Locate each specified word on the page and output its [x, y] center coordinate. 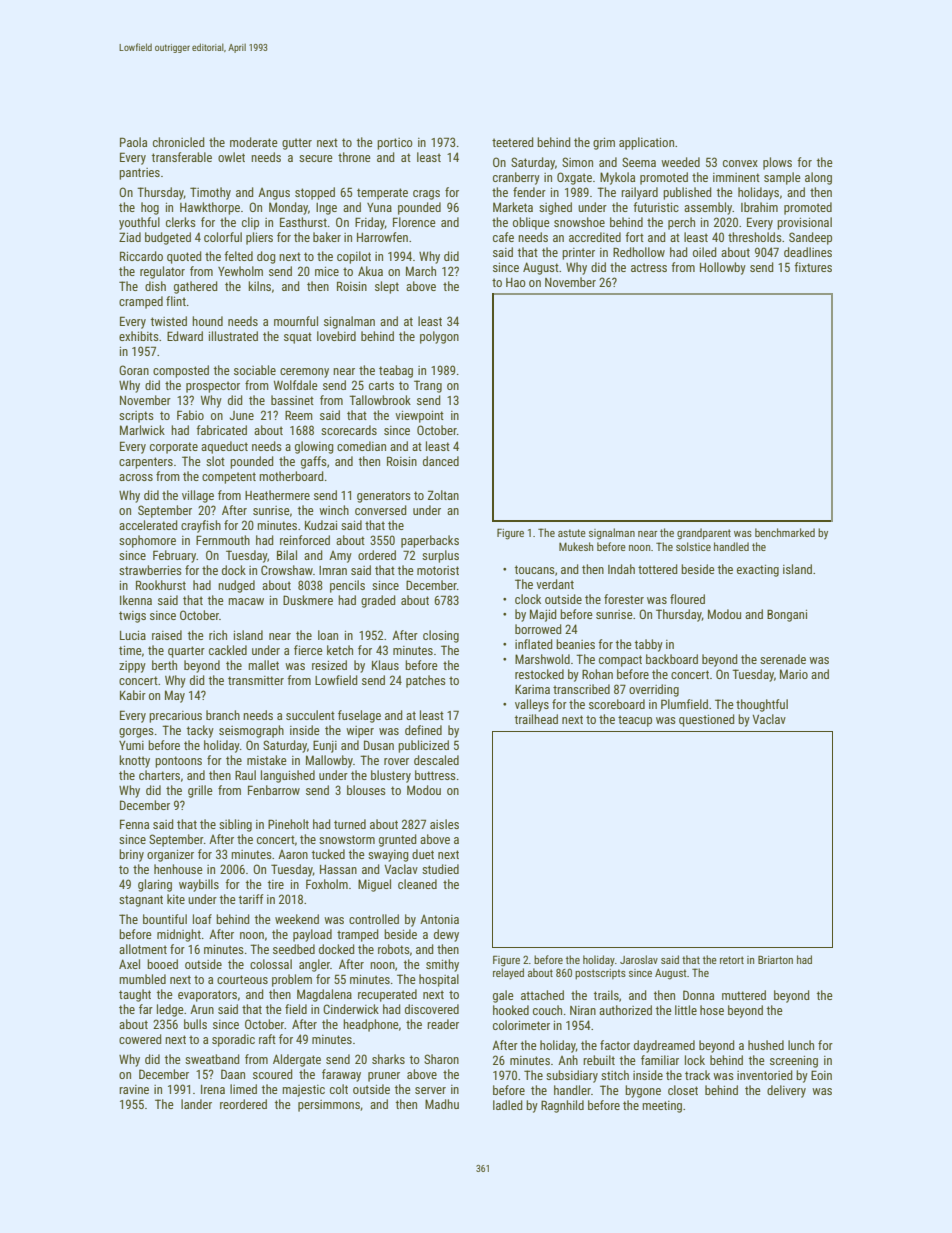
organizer [170, 856]
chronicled [179, 142]
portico [395, 144]
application [646, 143]
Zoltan [443, 495]
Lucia [133, 635]
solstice [693, 546]
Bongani [787, 615]
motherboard [291, 476]
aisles [444, 824]
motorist [438, 570]
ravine [134, 1089]
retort [732, 960]
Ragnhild [562, 1106]
